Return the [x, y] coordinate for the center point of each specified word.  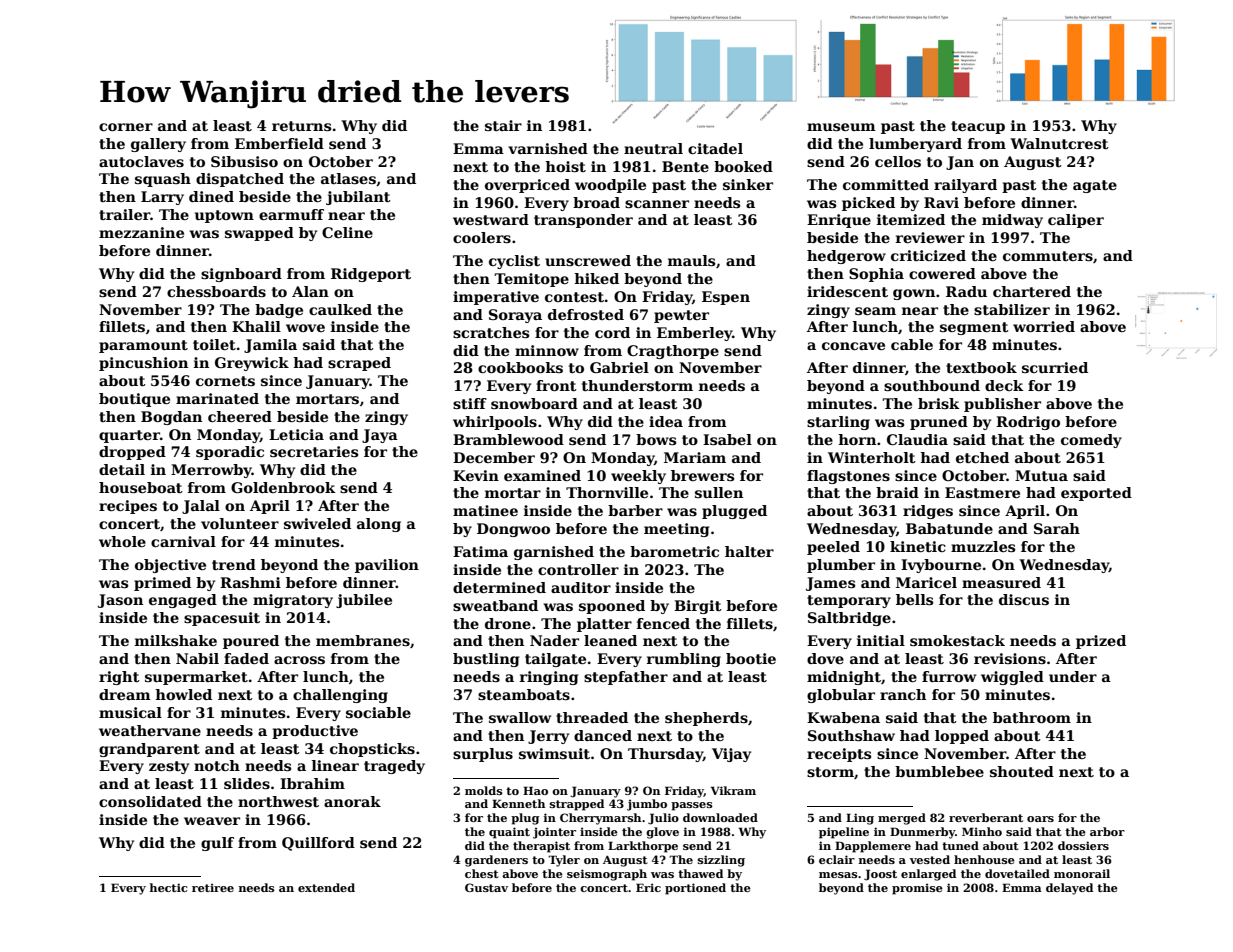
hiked [596, 278]
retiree [213, 887]
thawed [700, 873]
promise [917, 889]
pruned [939, 423]
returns [301, 126]
